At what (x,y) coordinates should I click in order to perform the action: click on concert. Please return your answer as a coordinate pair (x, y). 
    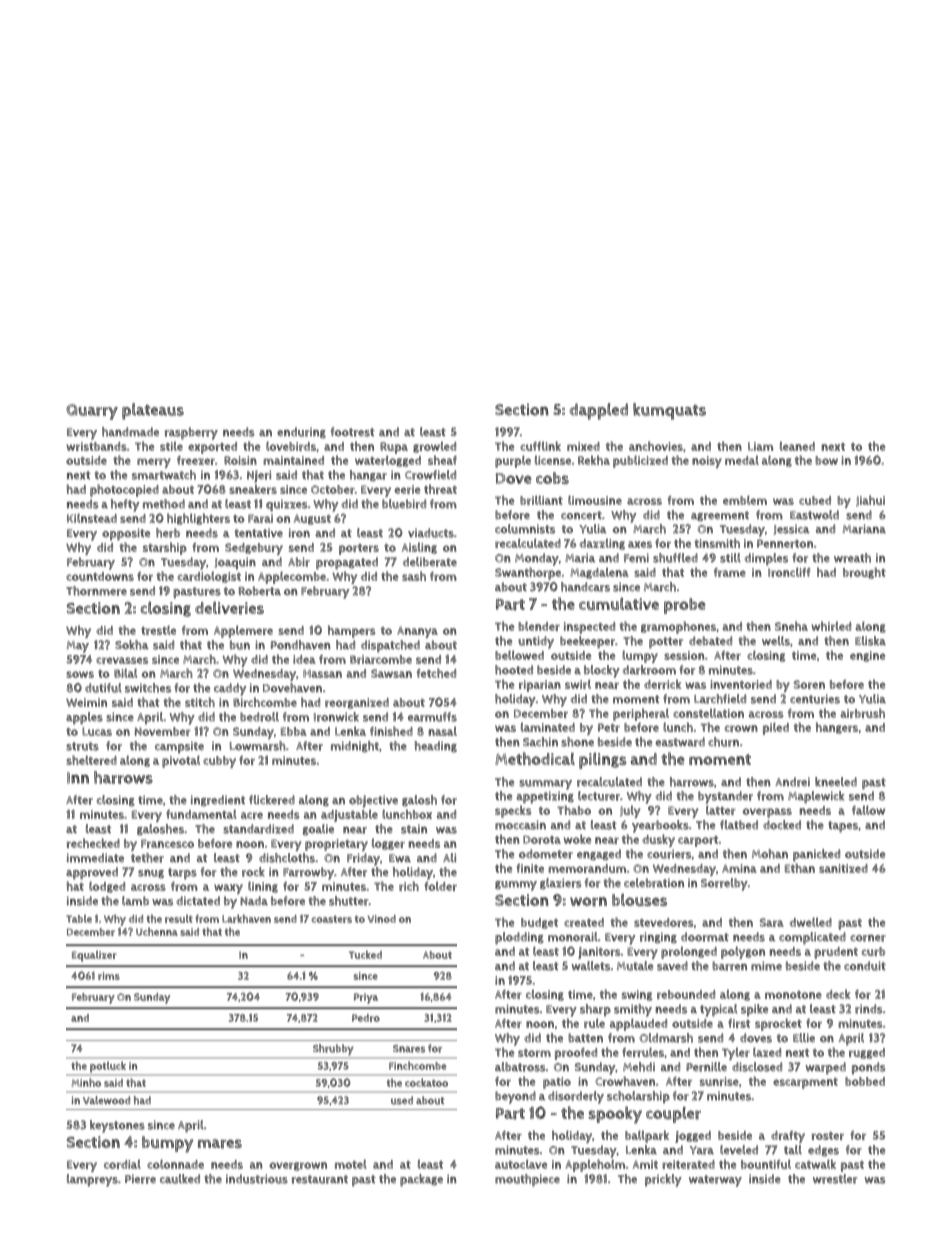
    Looking at the image, I should click on (581, 515).
